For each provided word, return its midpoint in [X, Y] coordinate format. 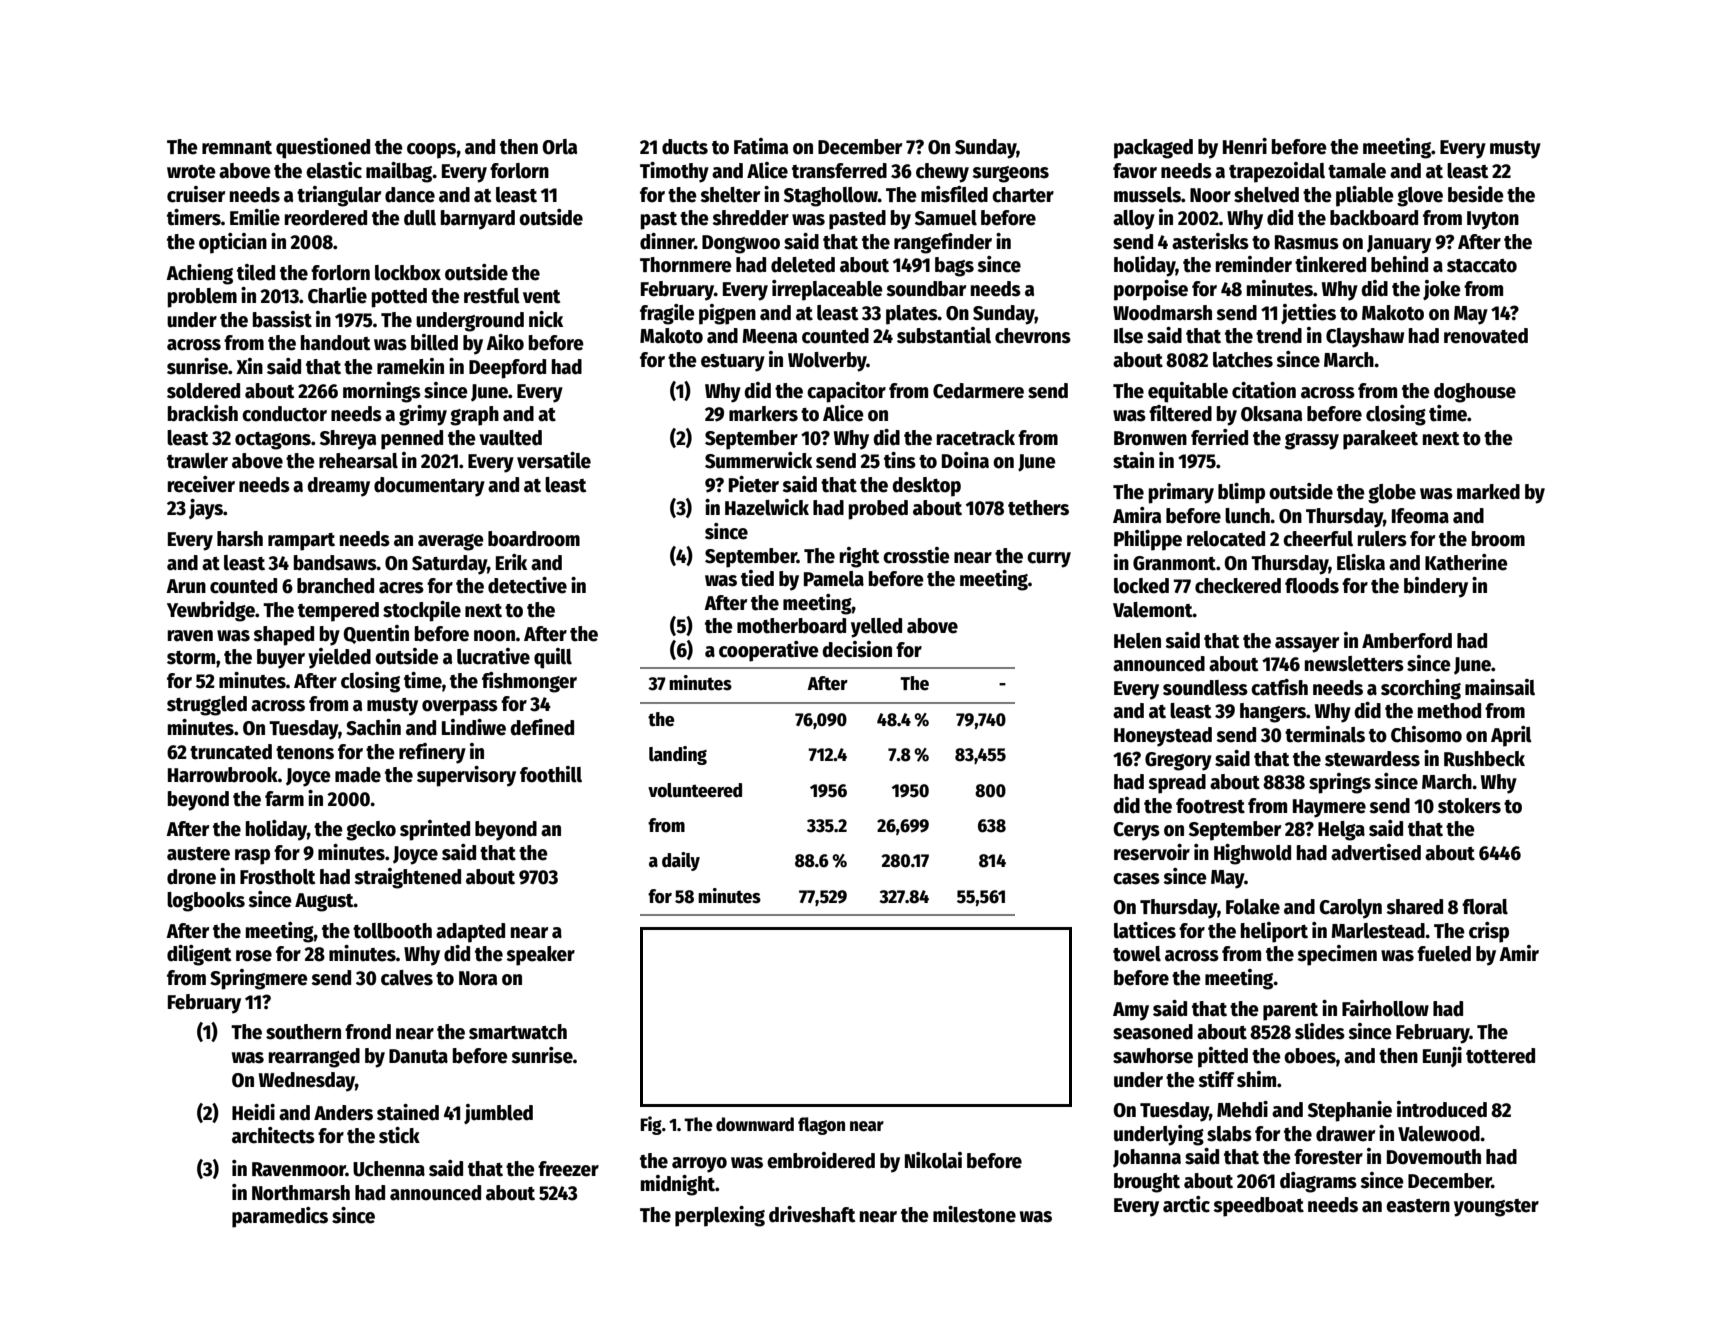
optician [233, 243]
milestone [974, 1214]
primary [1181, 493]
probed [878, 510]
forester [1328, 1157]
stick [399, 1135]
